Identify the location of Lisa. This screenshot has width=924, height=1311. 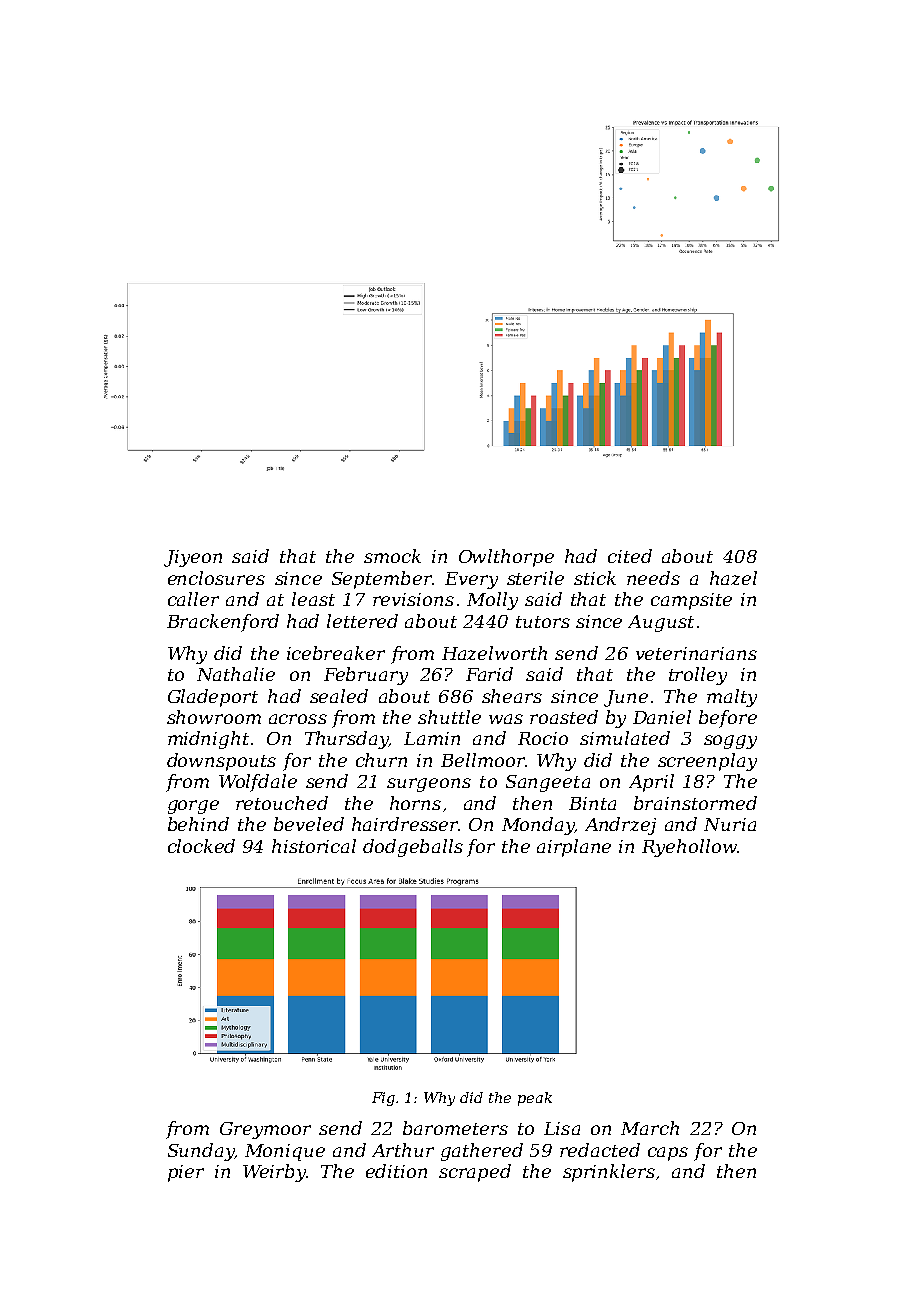
(562, 1128).
